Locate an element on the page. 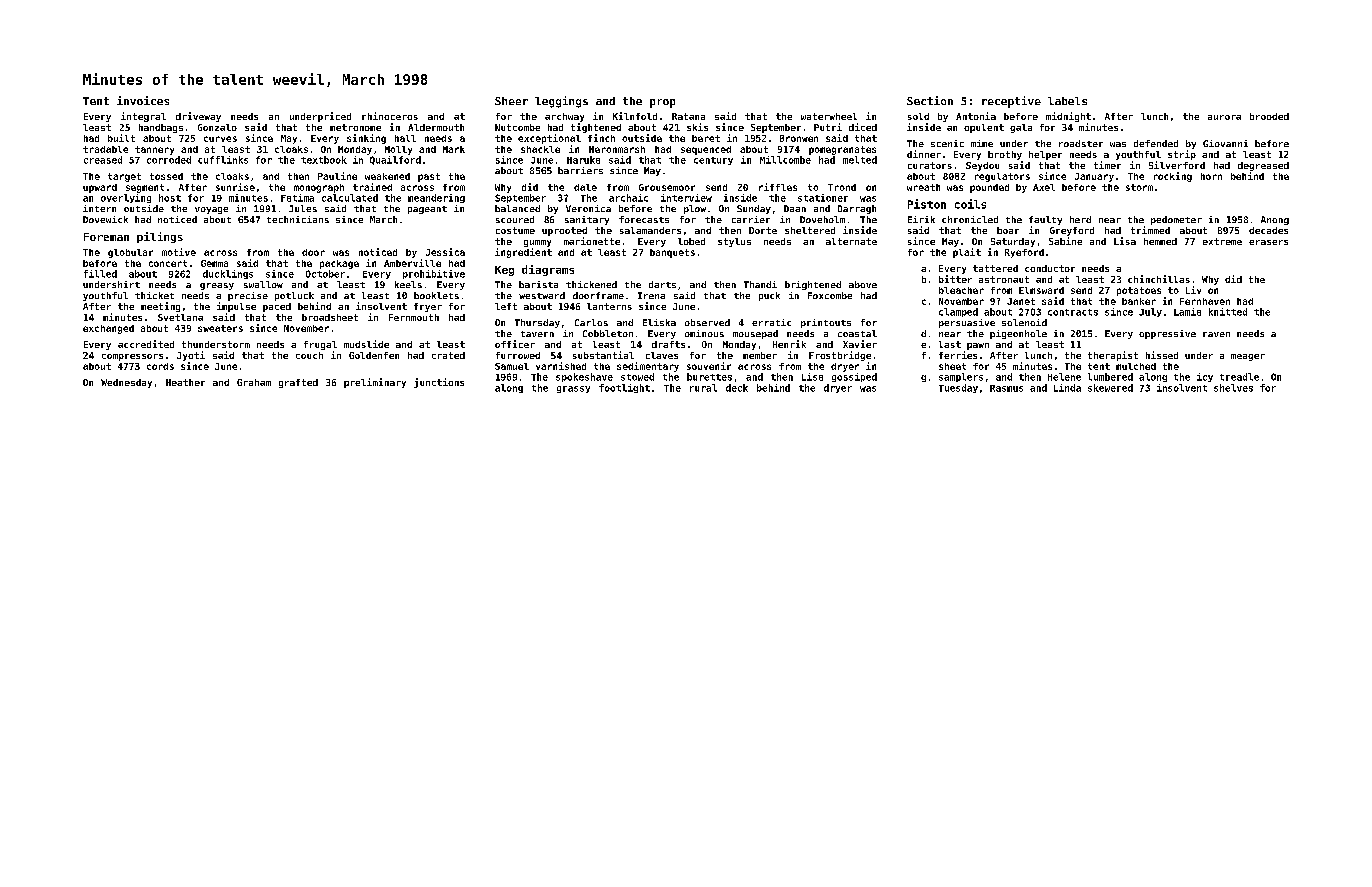  erasers is located at coordinates (1268, 242).
